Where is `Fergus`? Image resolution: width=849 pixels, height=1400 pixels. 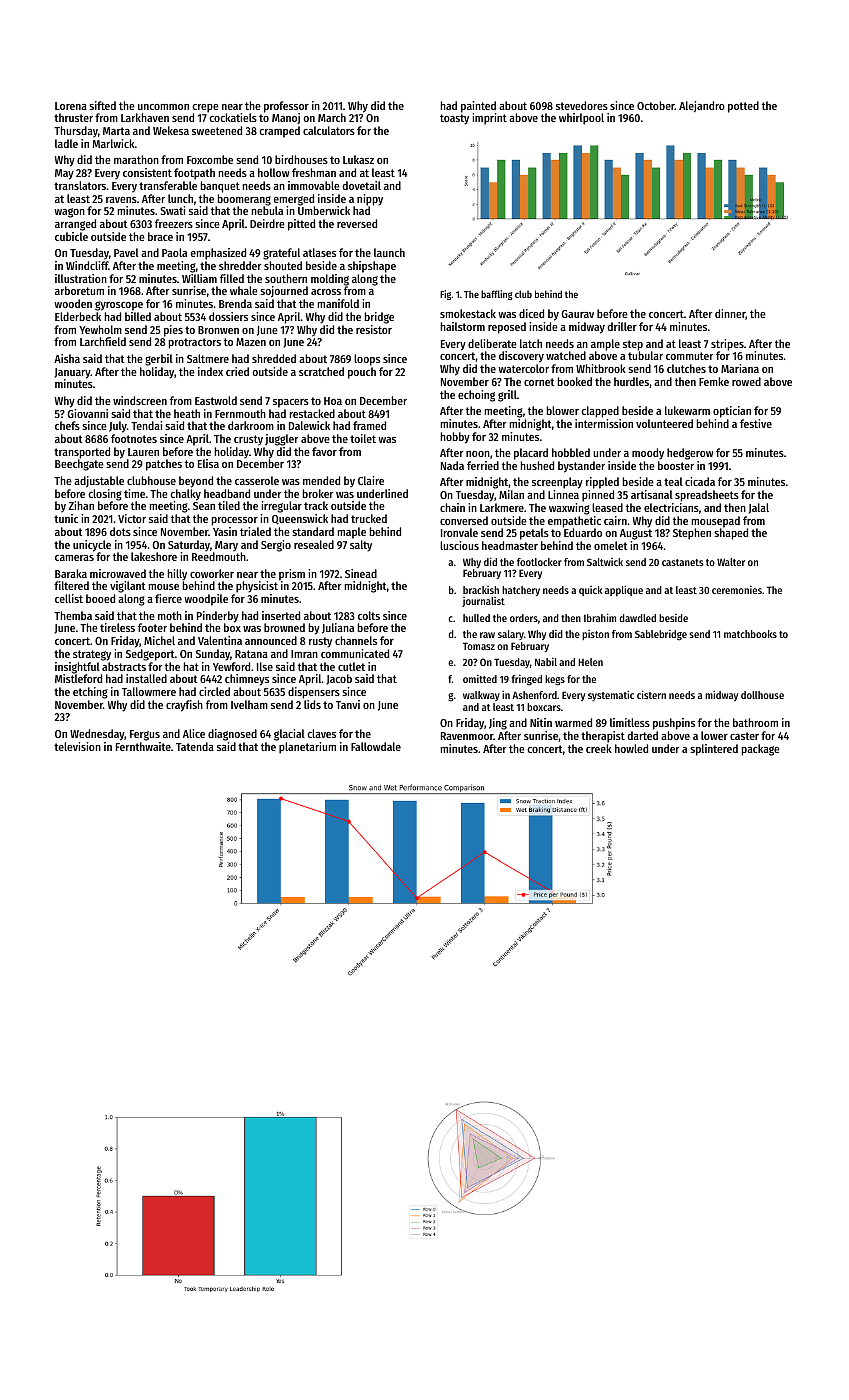
Fergus is located at coordinates (145, 735).
